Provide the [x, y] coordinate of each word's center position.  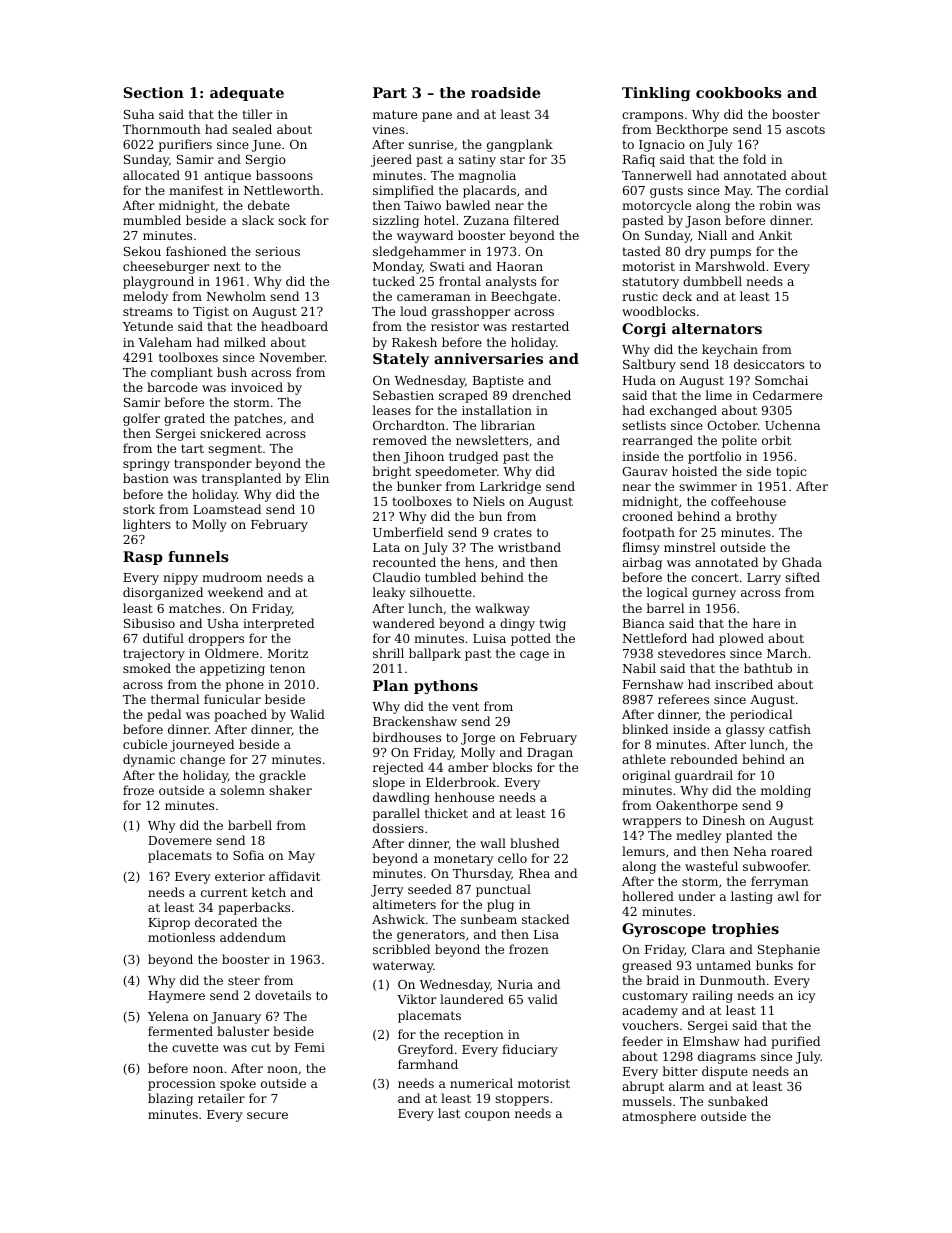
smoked [147, 668]
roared [791, 851]
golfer [141, 419]
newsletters [492, 440]
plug [500, 905]
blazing [170, 1099]
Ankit [775, 235]
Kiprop [169, 924]
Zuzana [486, 220]
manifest [196, 190]
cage [534, 656]
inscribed [744, 684]
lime [718, 395]
